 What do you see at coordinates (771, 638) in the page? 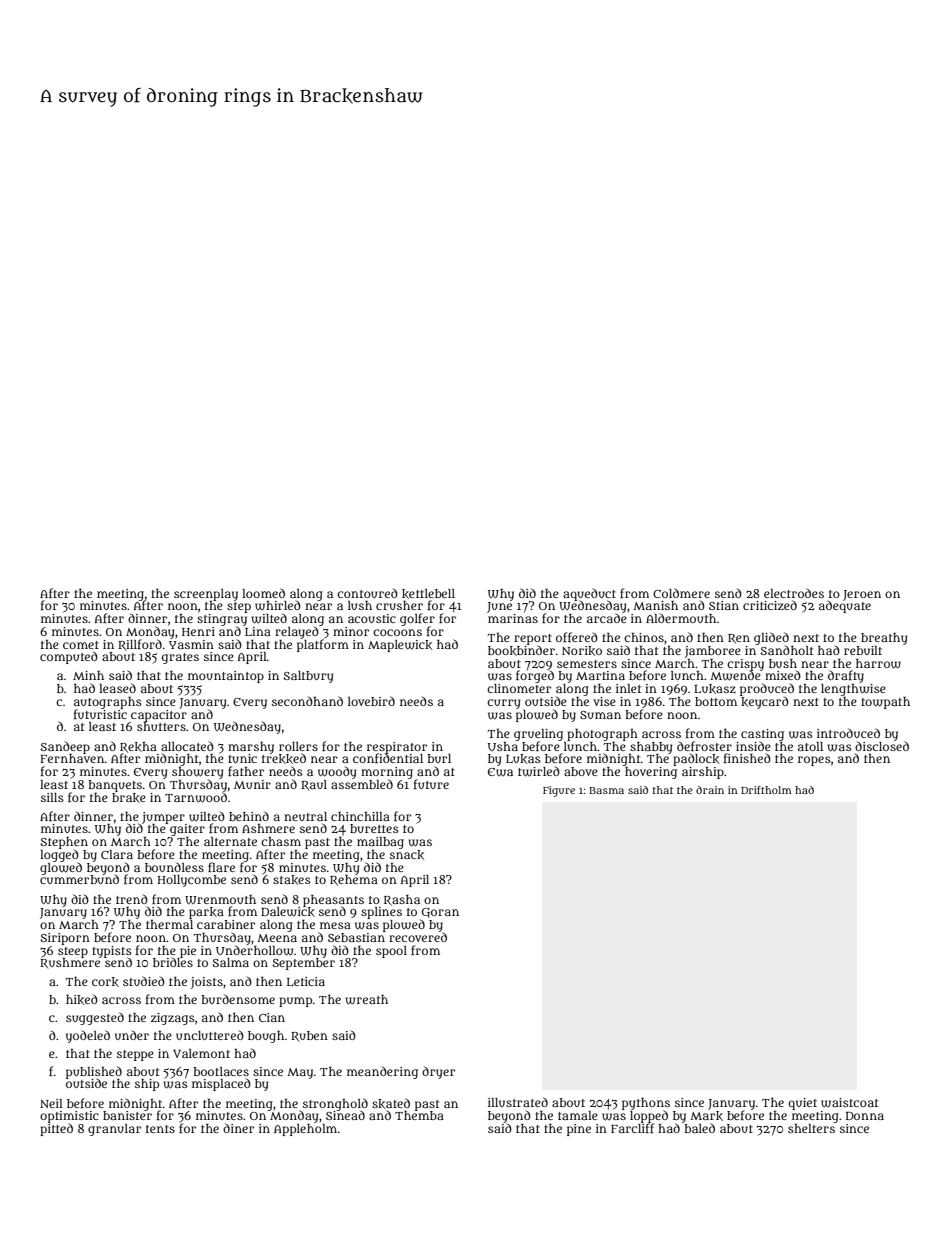
I see `glided` at bounding box center [771, 638].
